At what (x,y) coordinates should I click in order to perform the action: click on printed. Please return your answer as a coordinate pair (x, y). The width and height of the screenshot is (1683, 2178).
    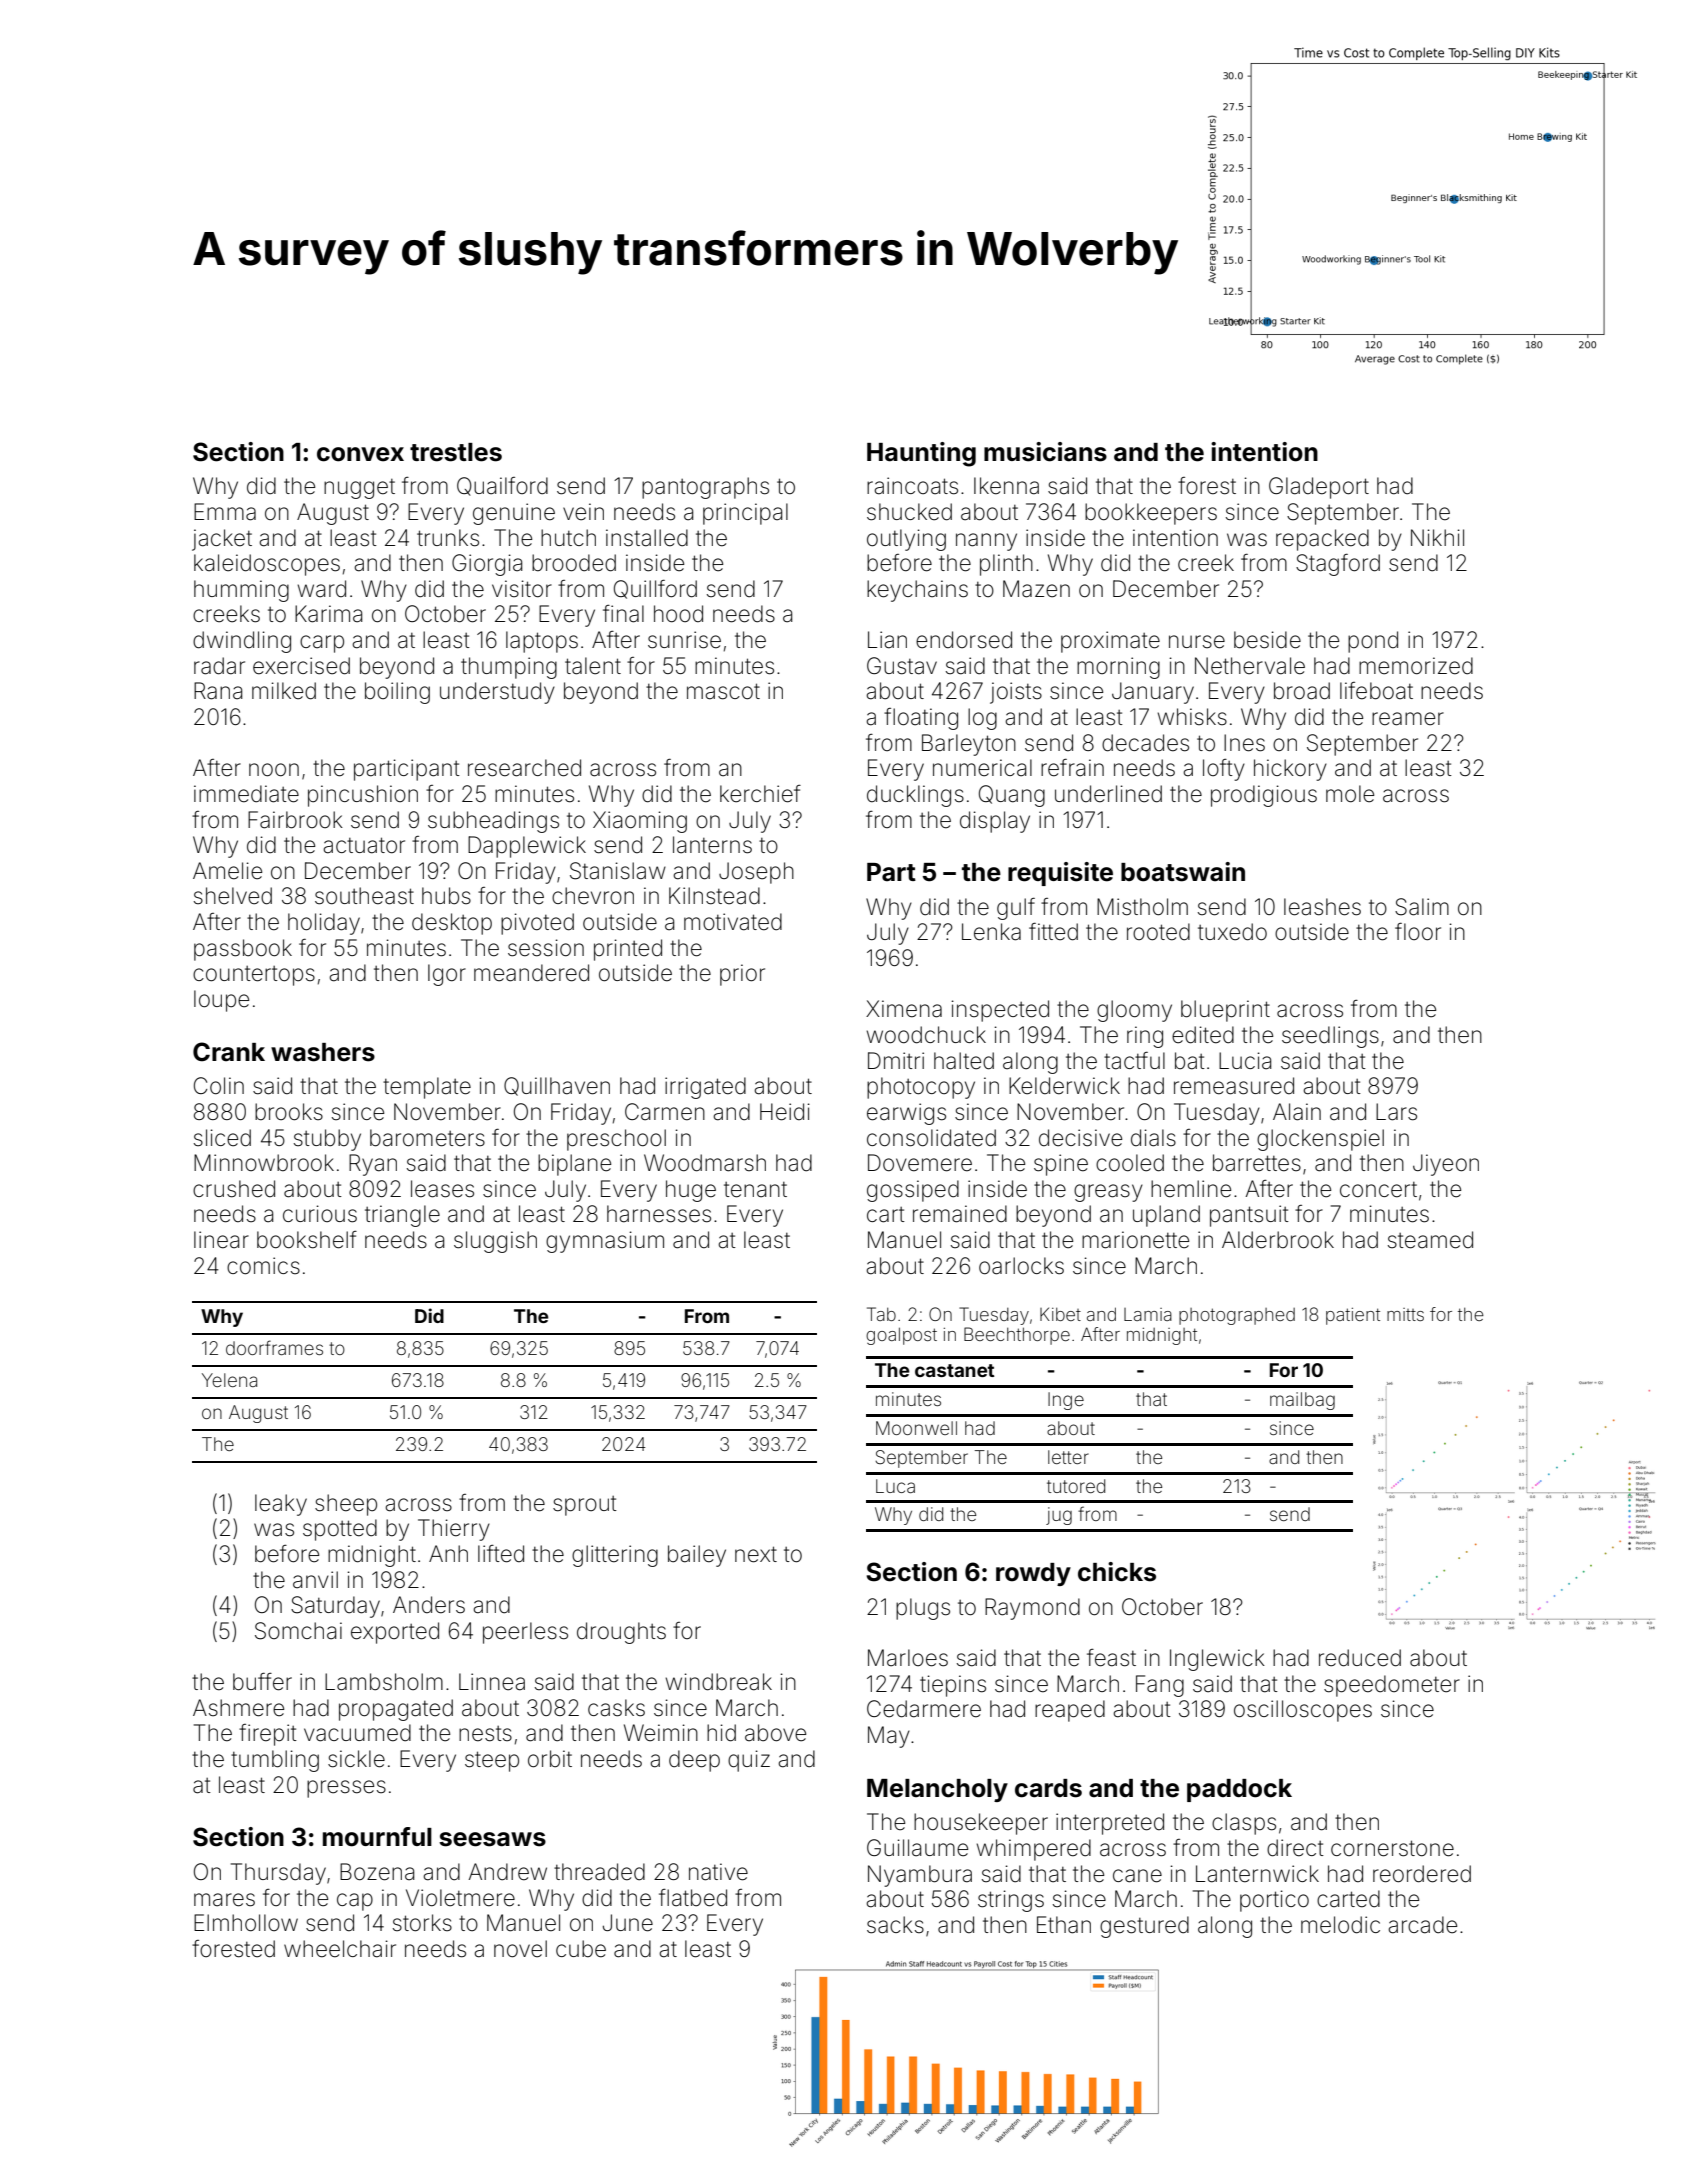
    Looking at the image, I should click on (628, 950).
